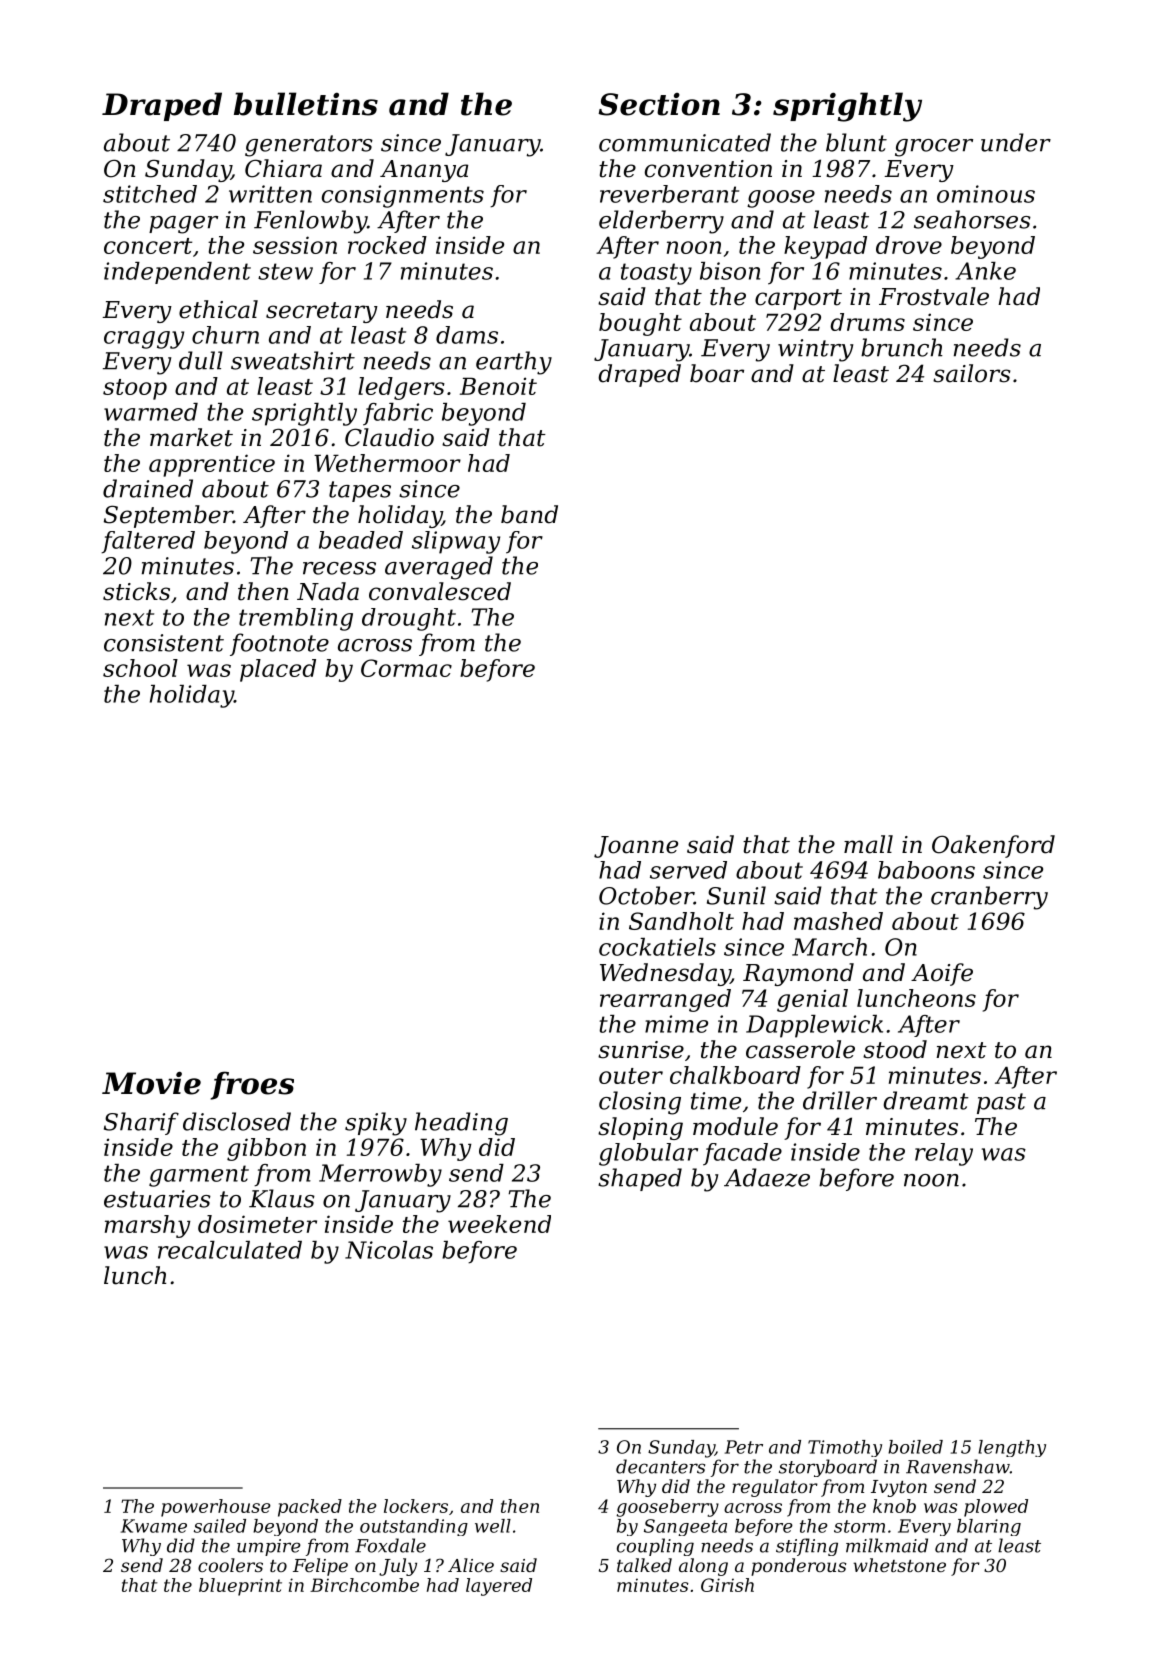 This screenshot has height=1678, width=1159. Describe the element at coordinates (926, 870) in the screenshot. I see `baboons` at that location.
